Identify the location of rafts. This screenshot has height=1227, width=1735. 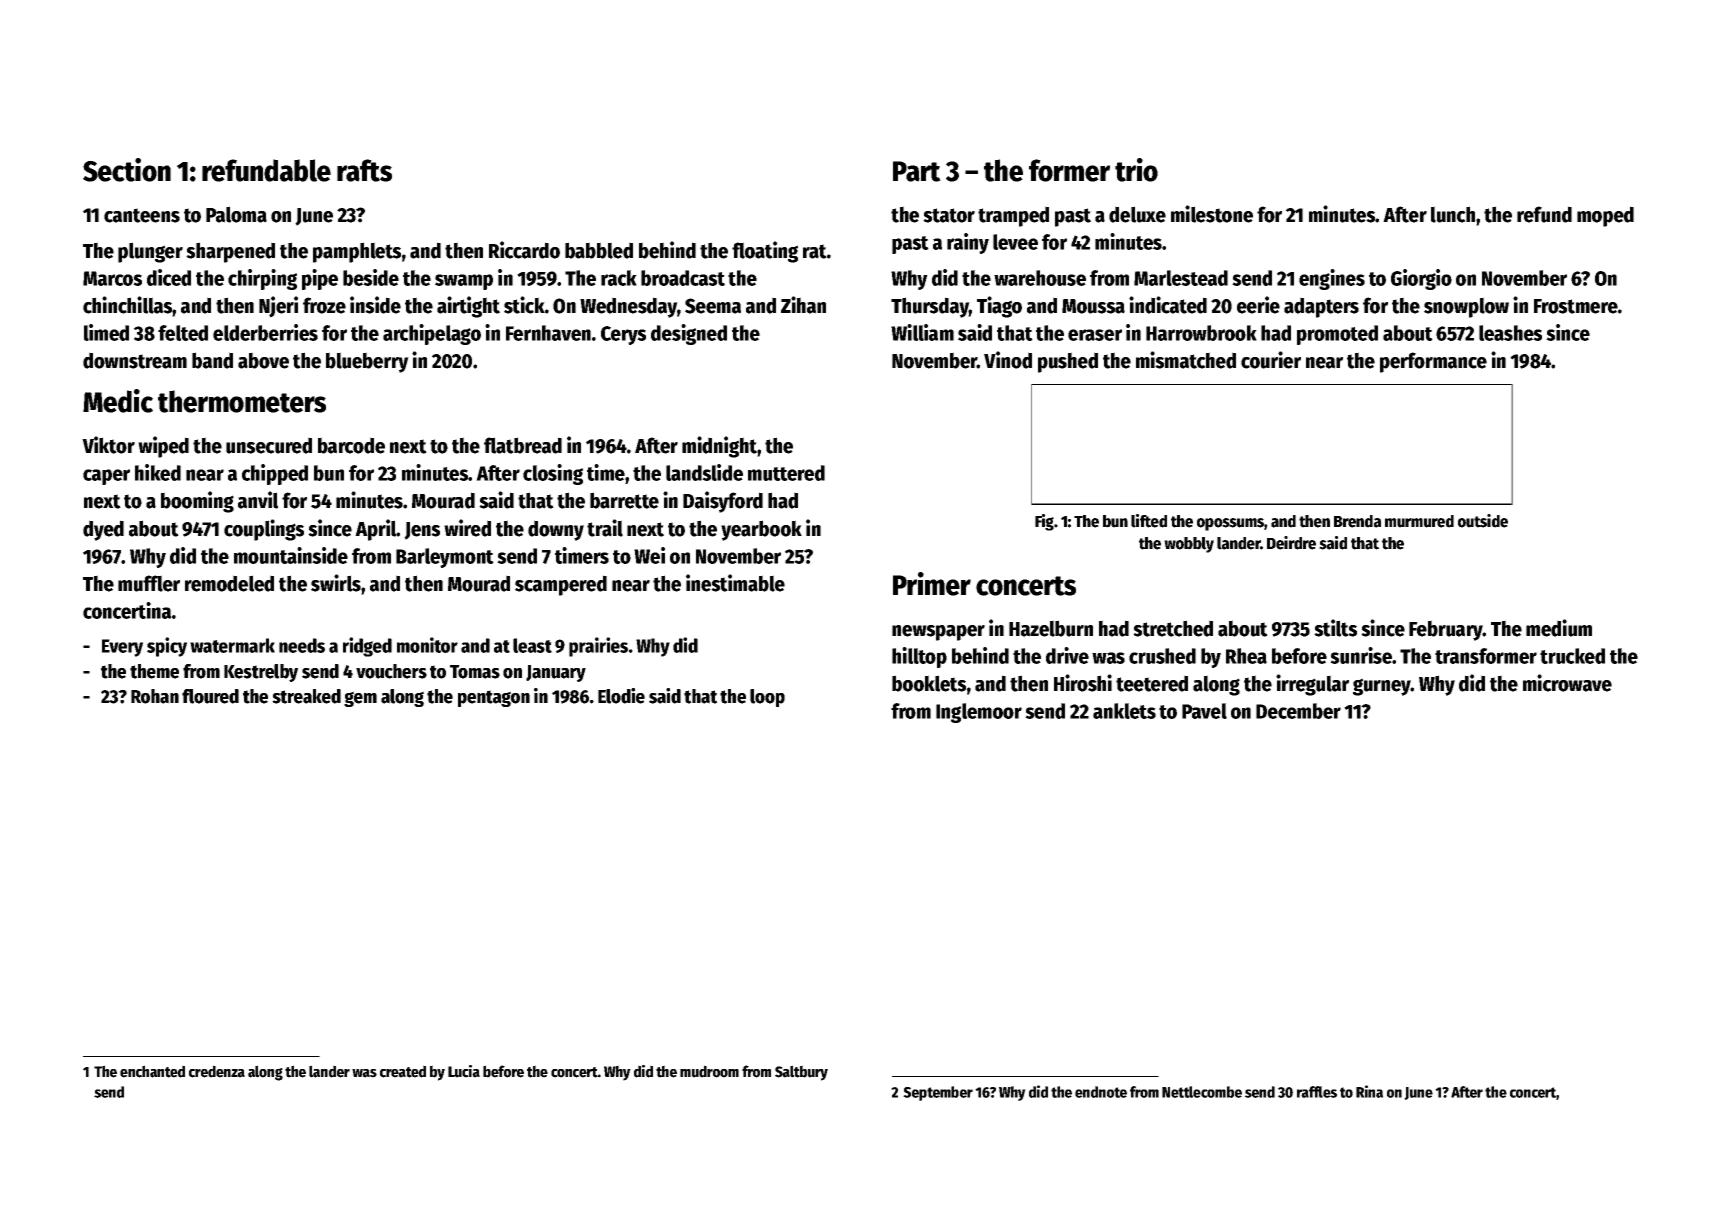
(364, 170).
